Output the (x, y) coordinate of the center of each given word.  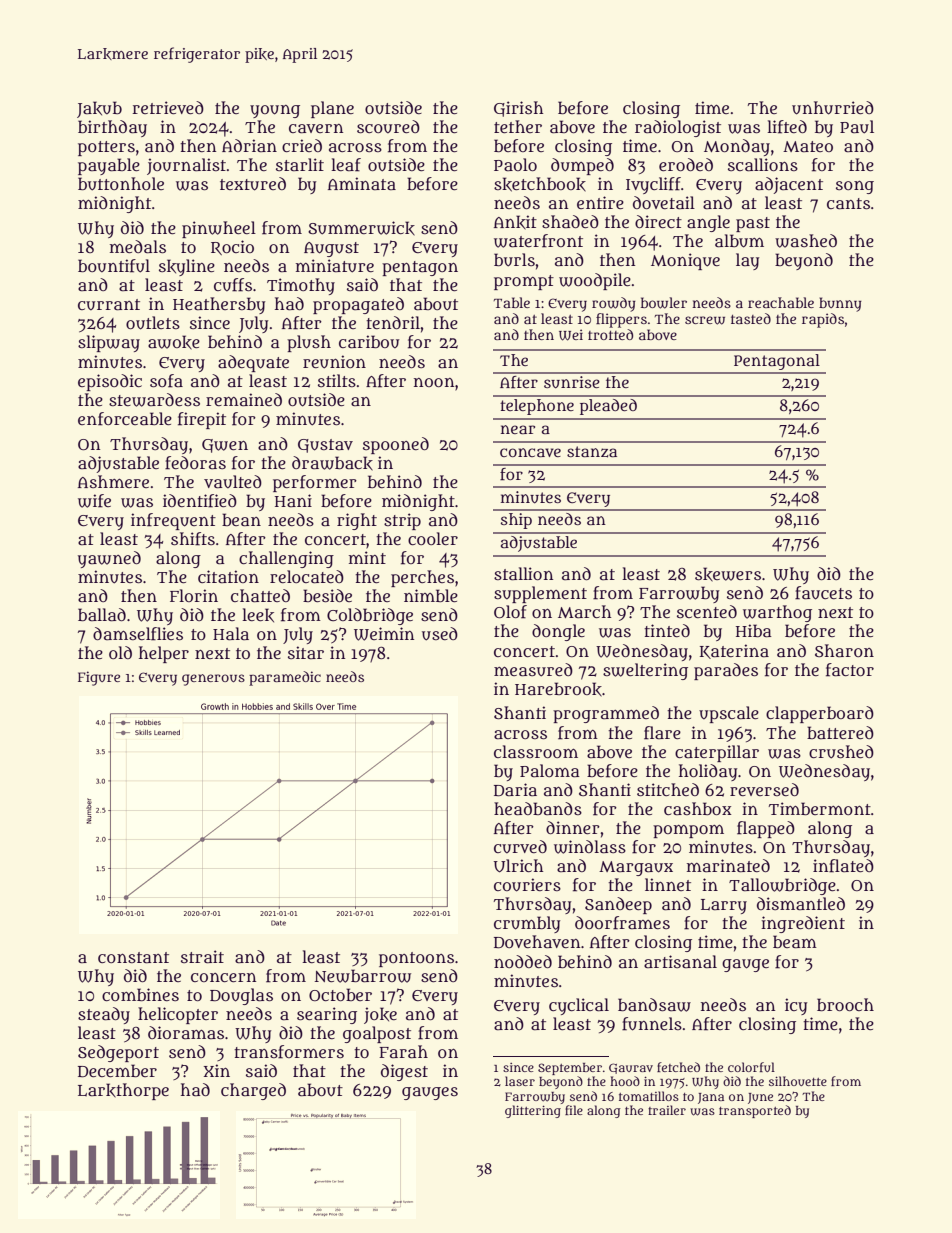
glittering (533, 1111)
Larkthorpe (123, 1091)
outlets (153, 323)
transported (755, 1111)
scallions (763, 165)
